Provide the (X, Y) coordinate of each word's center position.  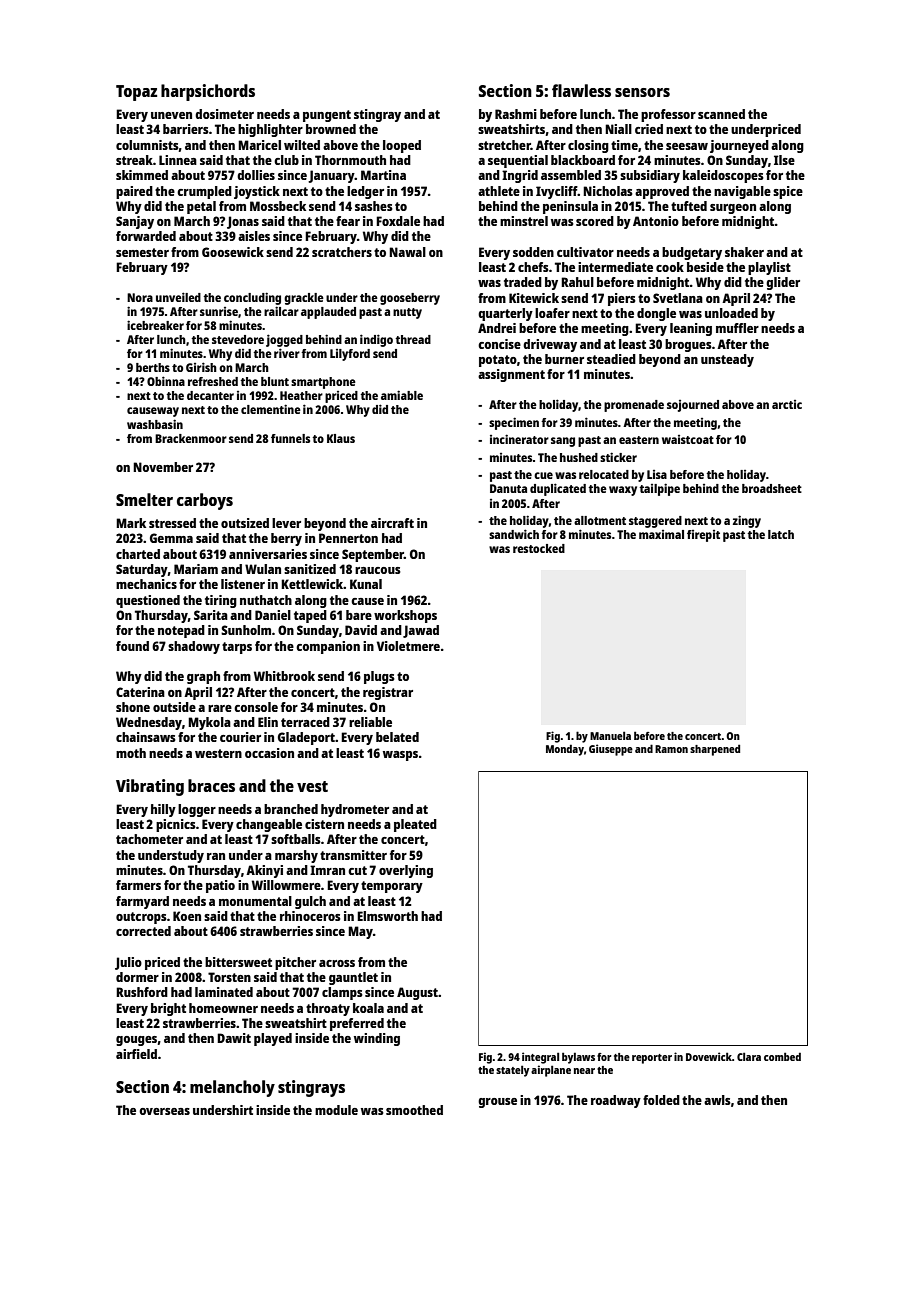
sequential (518, 161)
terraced (305, 722)
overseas (164, 1111)
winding (377, 1039)
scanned (721, 114)
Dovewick (709, 1056)
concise (499, 344)
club (286, 160)
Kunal (366, 584)
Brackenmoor (191, 438)
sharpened (715, 750)
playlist (769, 268)
